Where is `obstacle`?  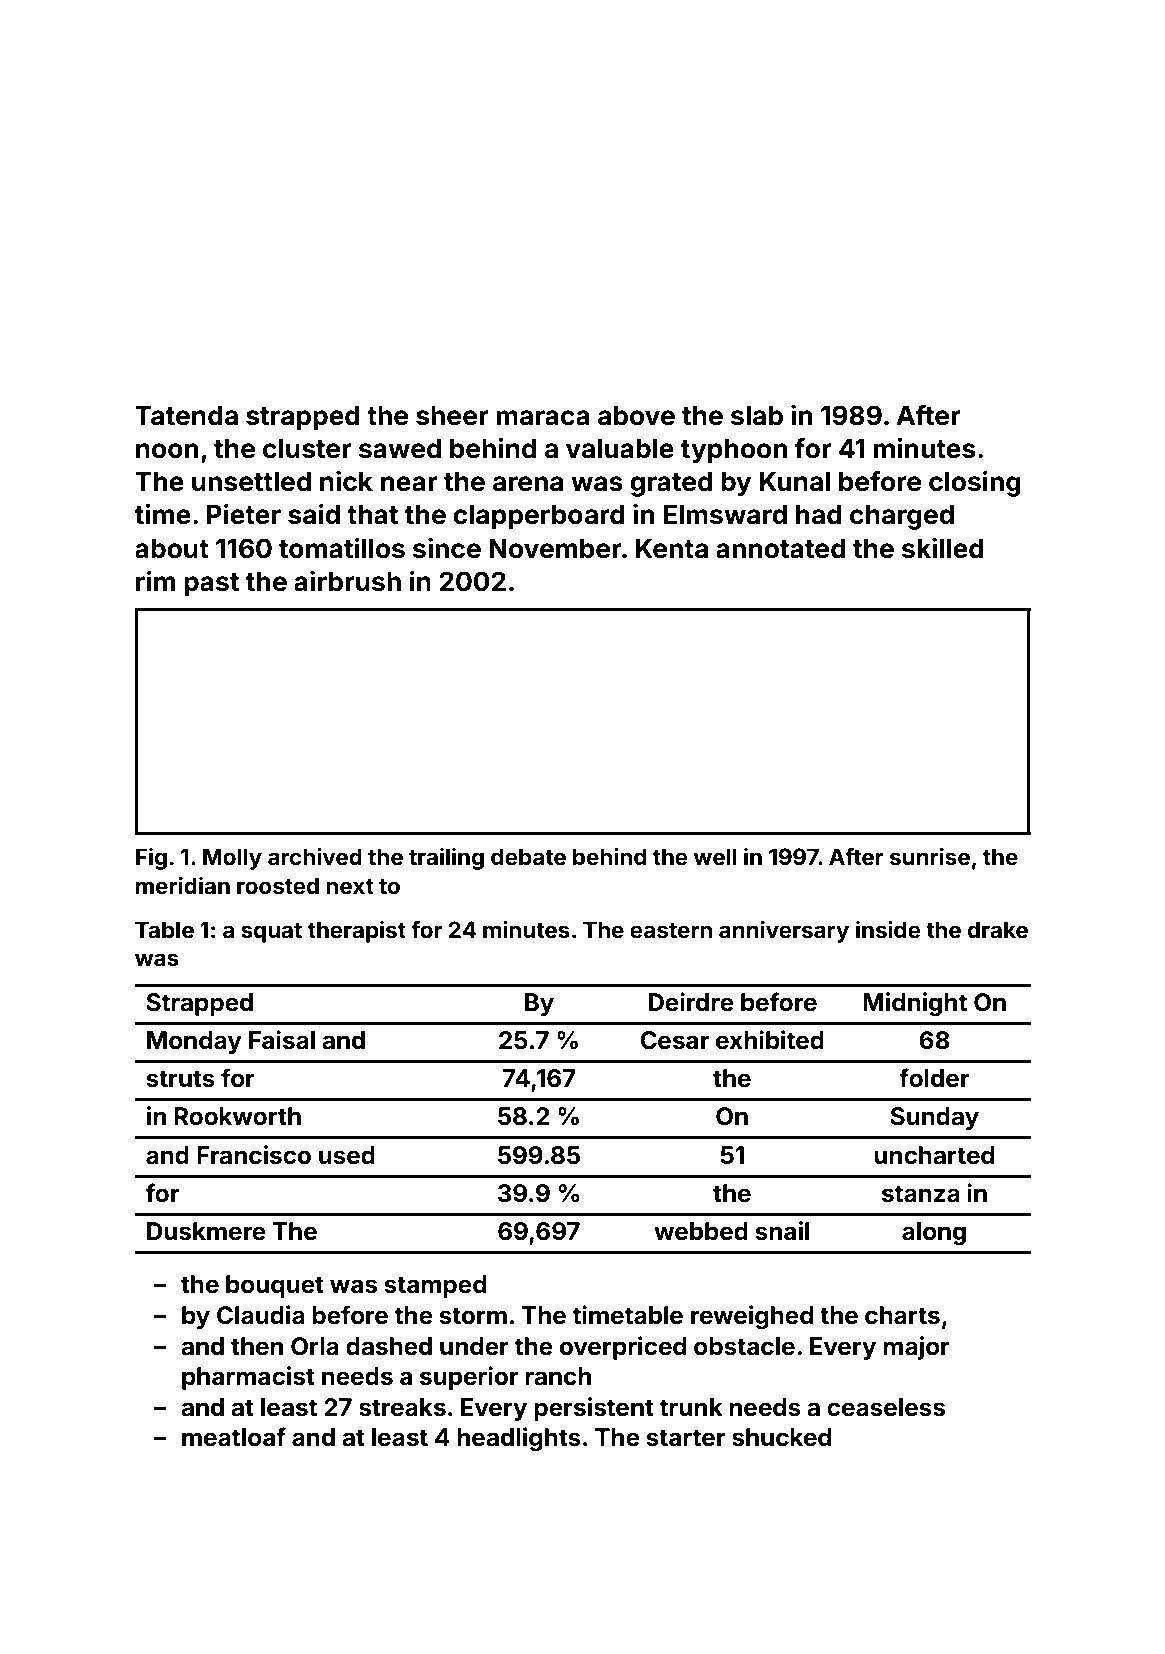 obstacle is located at coordinates (744, 1346).
